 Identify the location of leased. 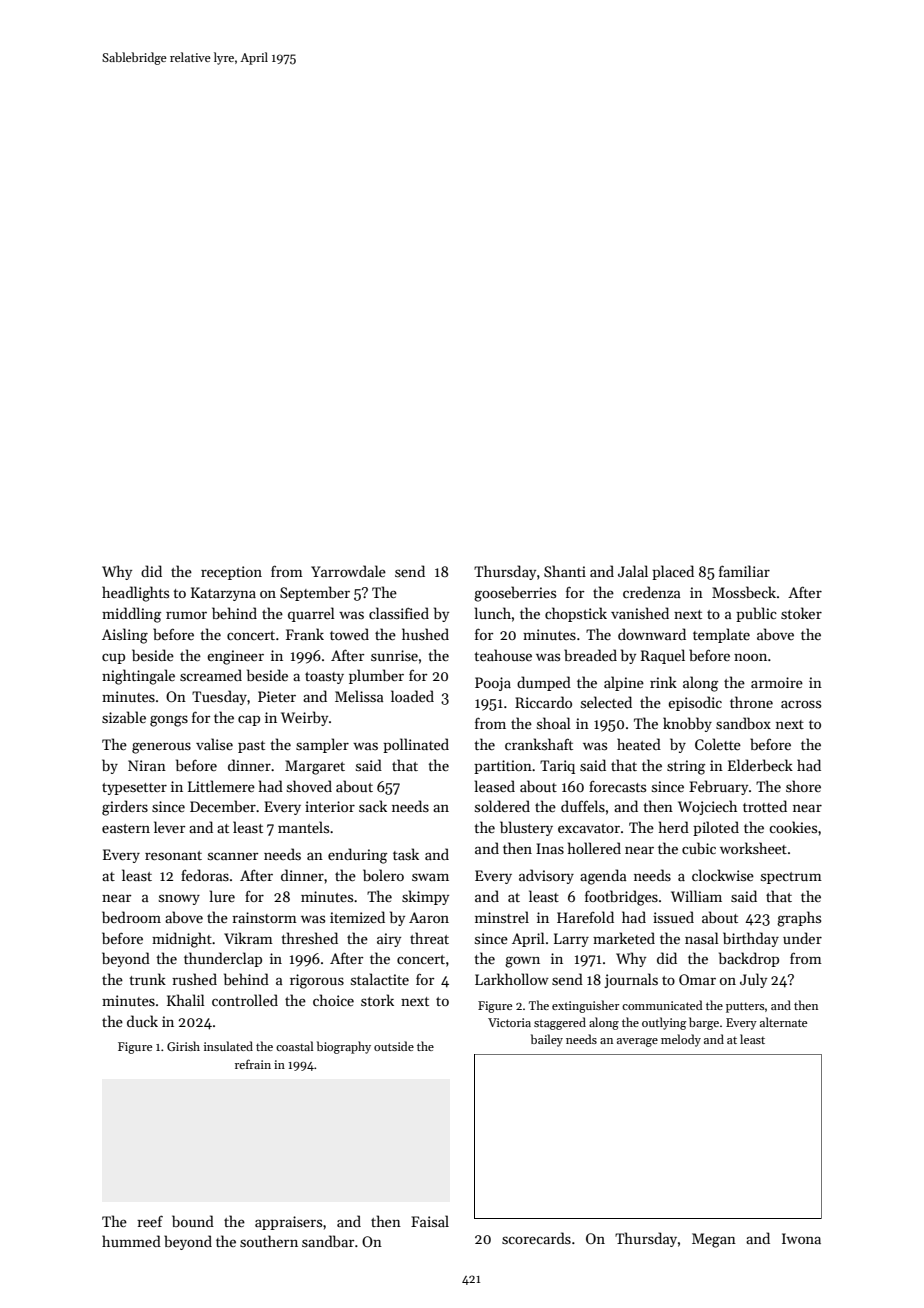
(495, 786).
